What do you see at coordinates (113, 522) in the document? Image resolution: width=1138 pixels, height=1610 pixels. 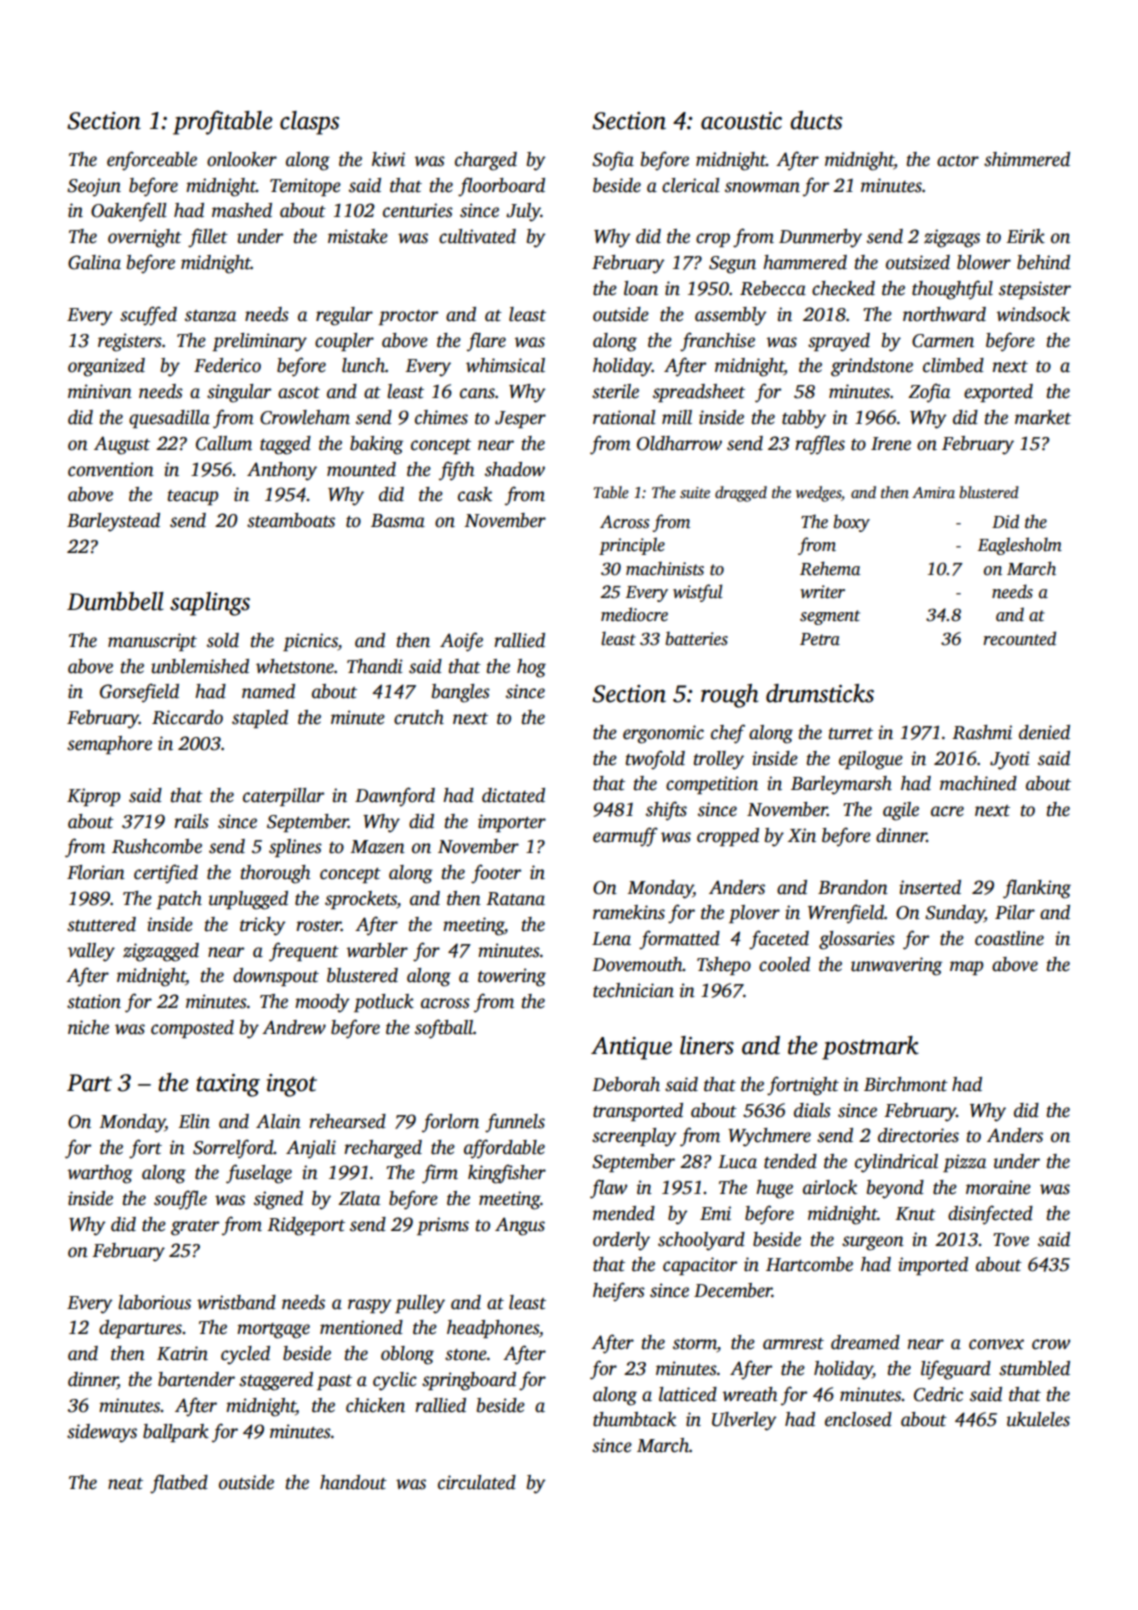 I see `Barleystead` at bounding box center [113, 522].
